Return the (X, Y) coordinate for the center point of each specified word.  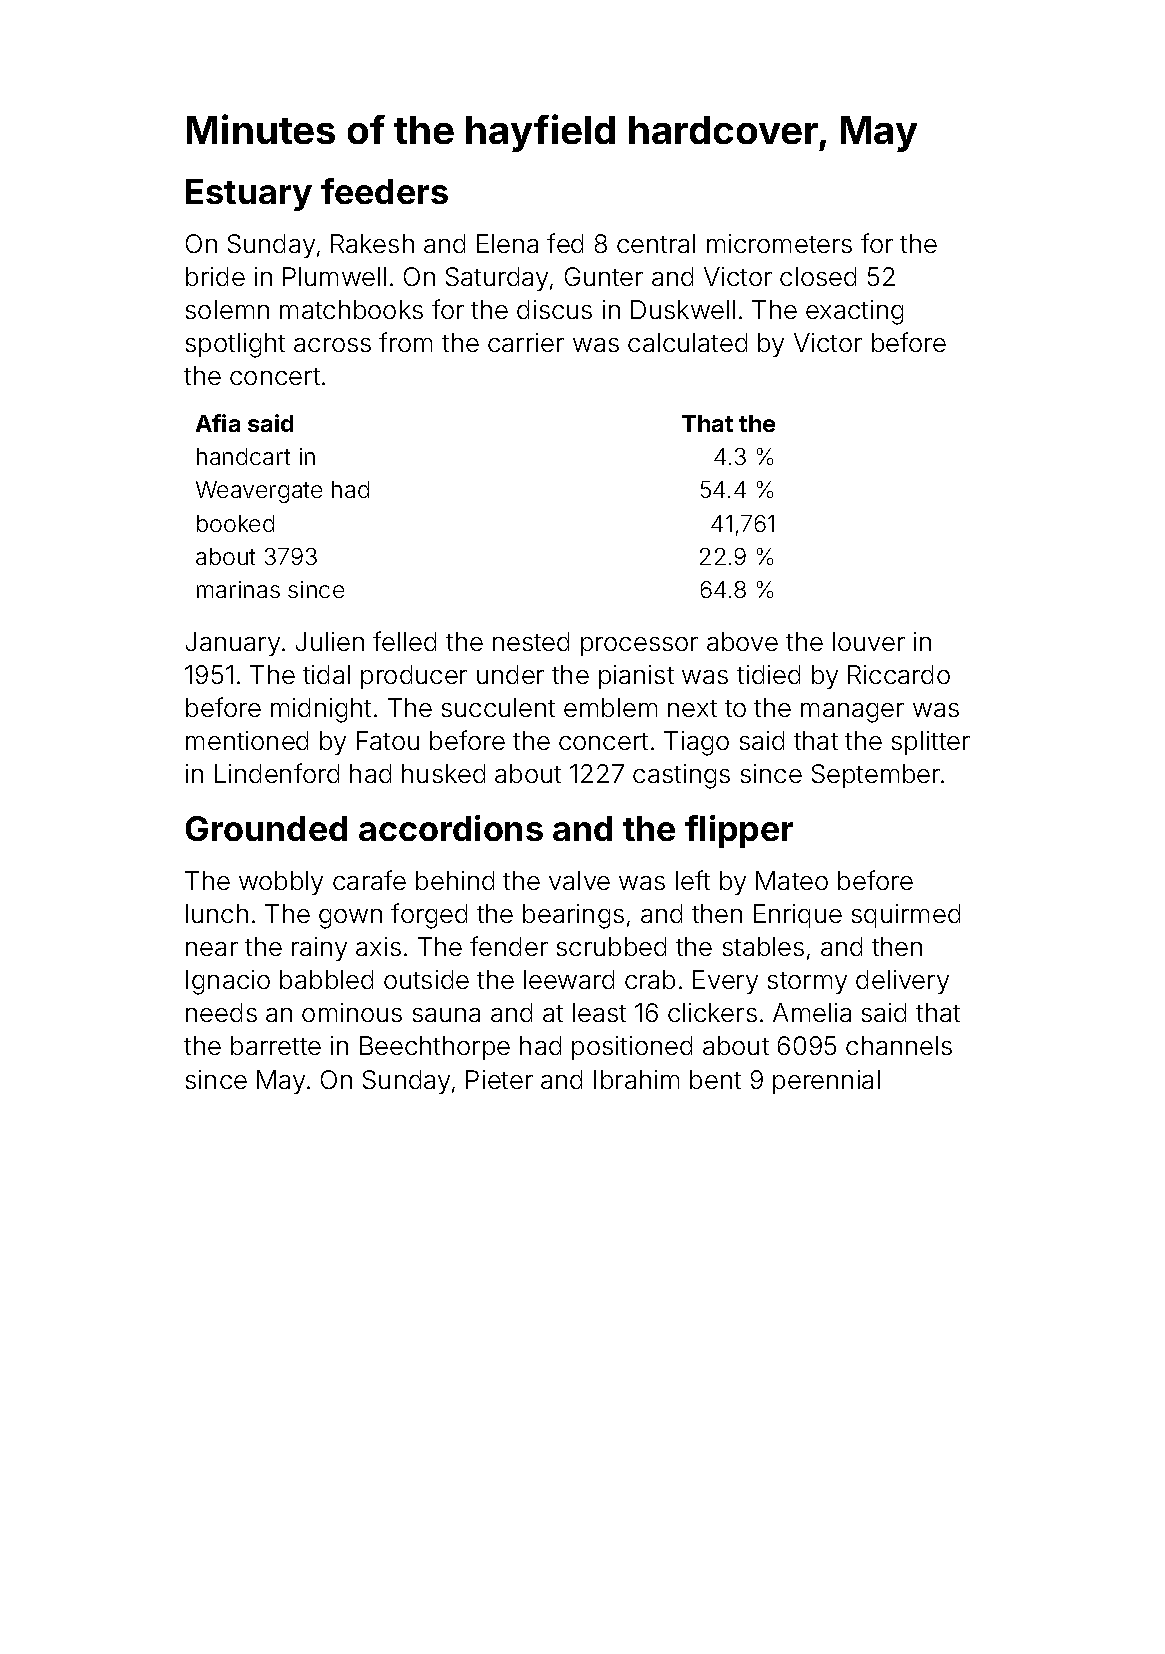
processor (639, 646)
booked (235, 523)
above (742, 641)
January (233, 644)
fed (565, 243)
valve (579, 880)
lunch (217, 913)
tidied (768, 674)
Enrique (798, 916)
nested (531, 641)
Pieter (499, 1079)
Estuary (249, 195)
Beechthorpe (435, 1048)
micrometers (779, 243)
